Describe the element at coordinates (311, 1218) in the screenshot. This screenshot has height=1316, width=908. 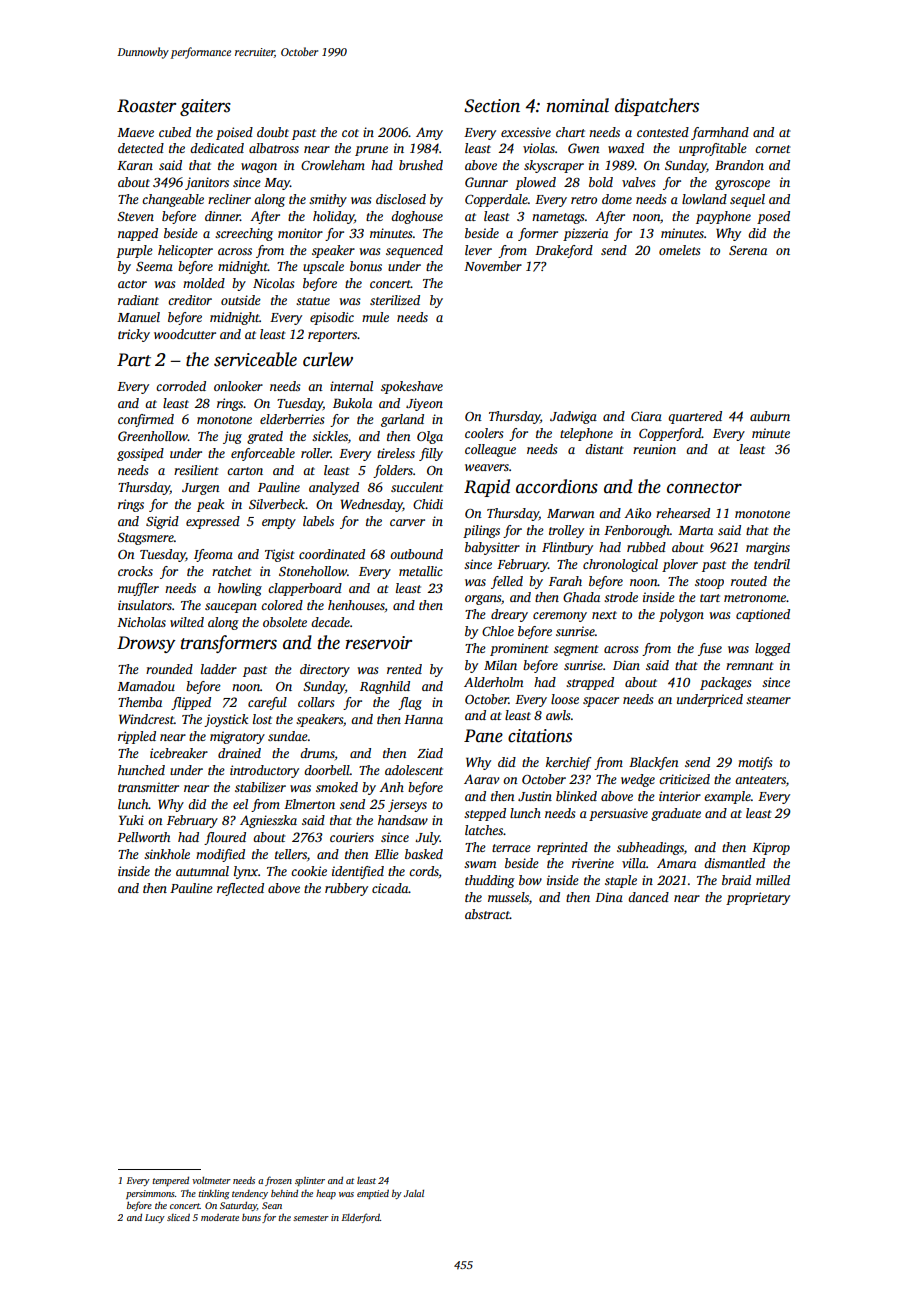
I see `semester` at that location.
